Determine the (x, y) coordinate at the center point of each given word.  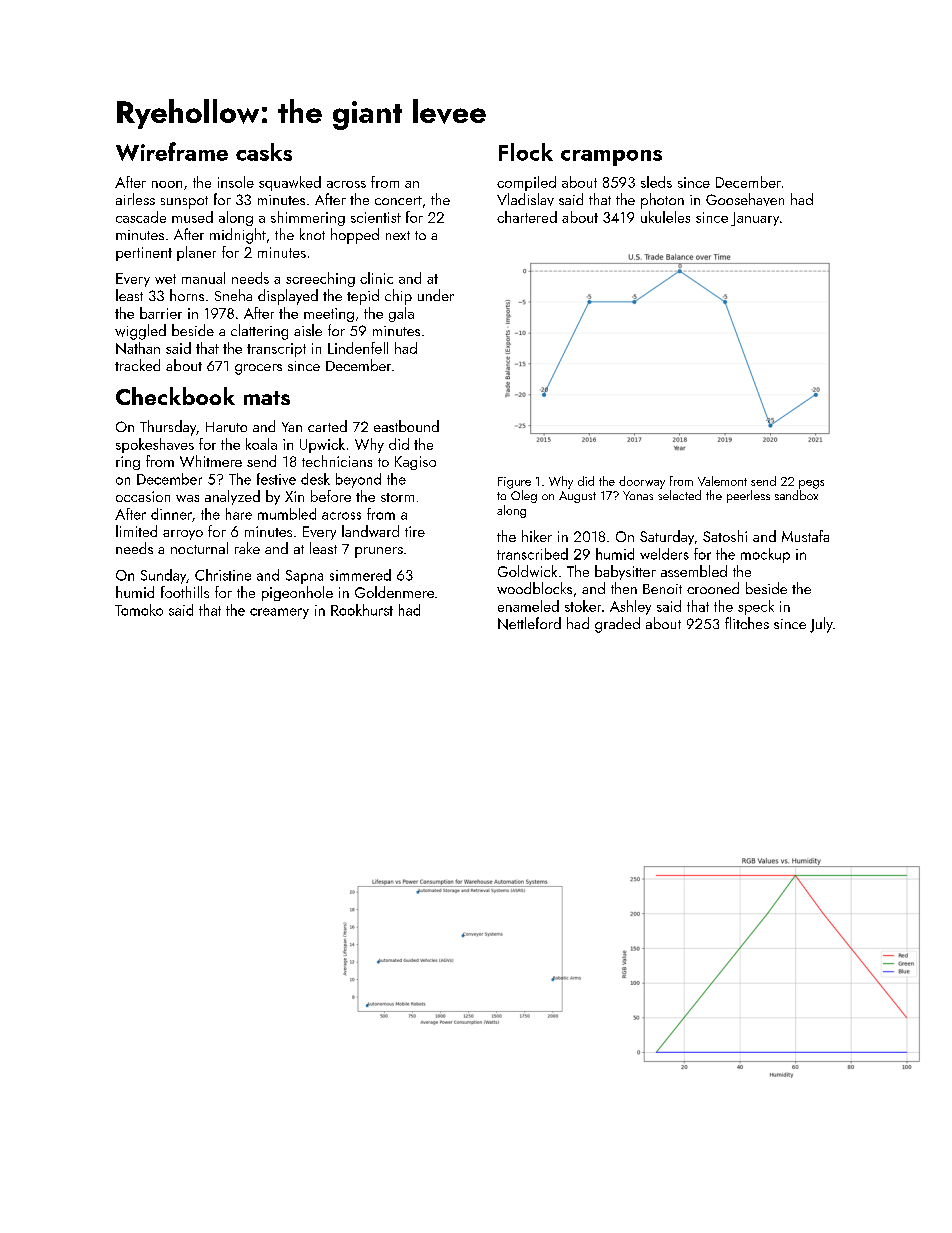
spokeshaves (155, 445)
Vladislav (525, 199)
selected (679, 495)
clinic (376, 278)
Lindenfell (358, 348)
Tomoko (139, 610)
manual (203, 278)
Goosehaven (745, 199)
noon (167, 184)
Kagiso (415, 463)
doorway (642, 482)
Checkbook (175, 396)
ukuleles (665, 217)
